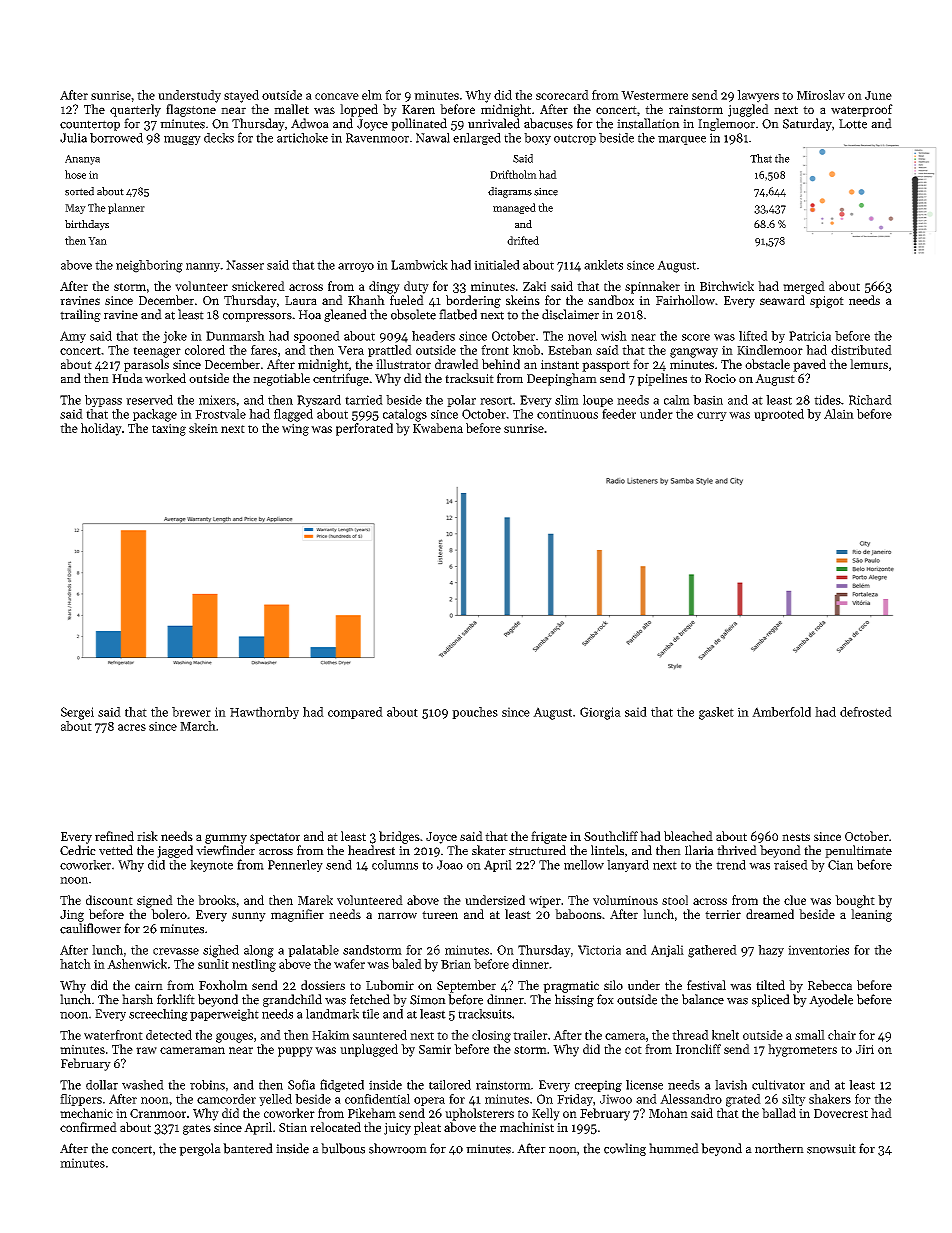 Image resolution: width=952 pixels, height=1233 pixels. What do you see at coordinates (450, 1085) in the image?
I see `tailored` at bounding box center [450, 1085].
